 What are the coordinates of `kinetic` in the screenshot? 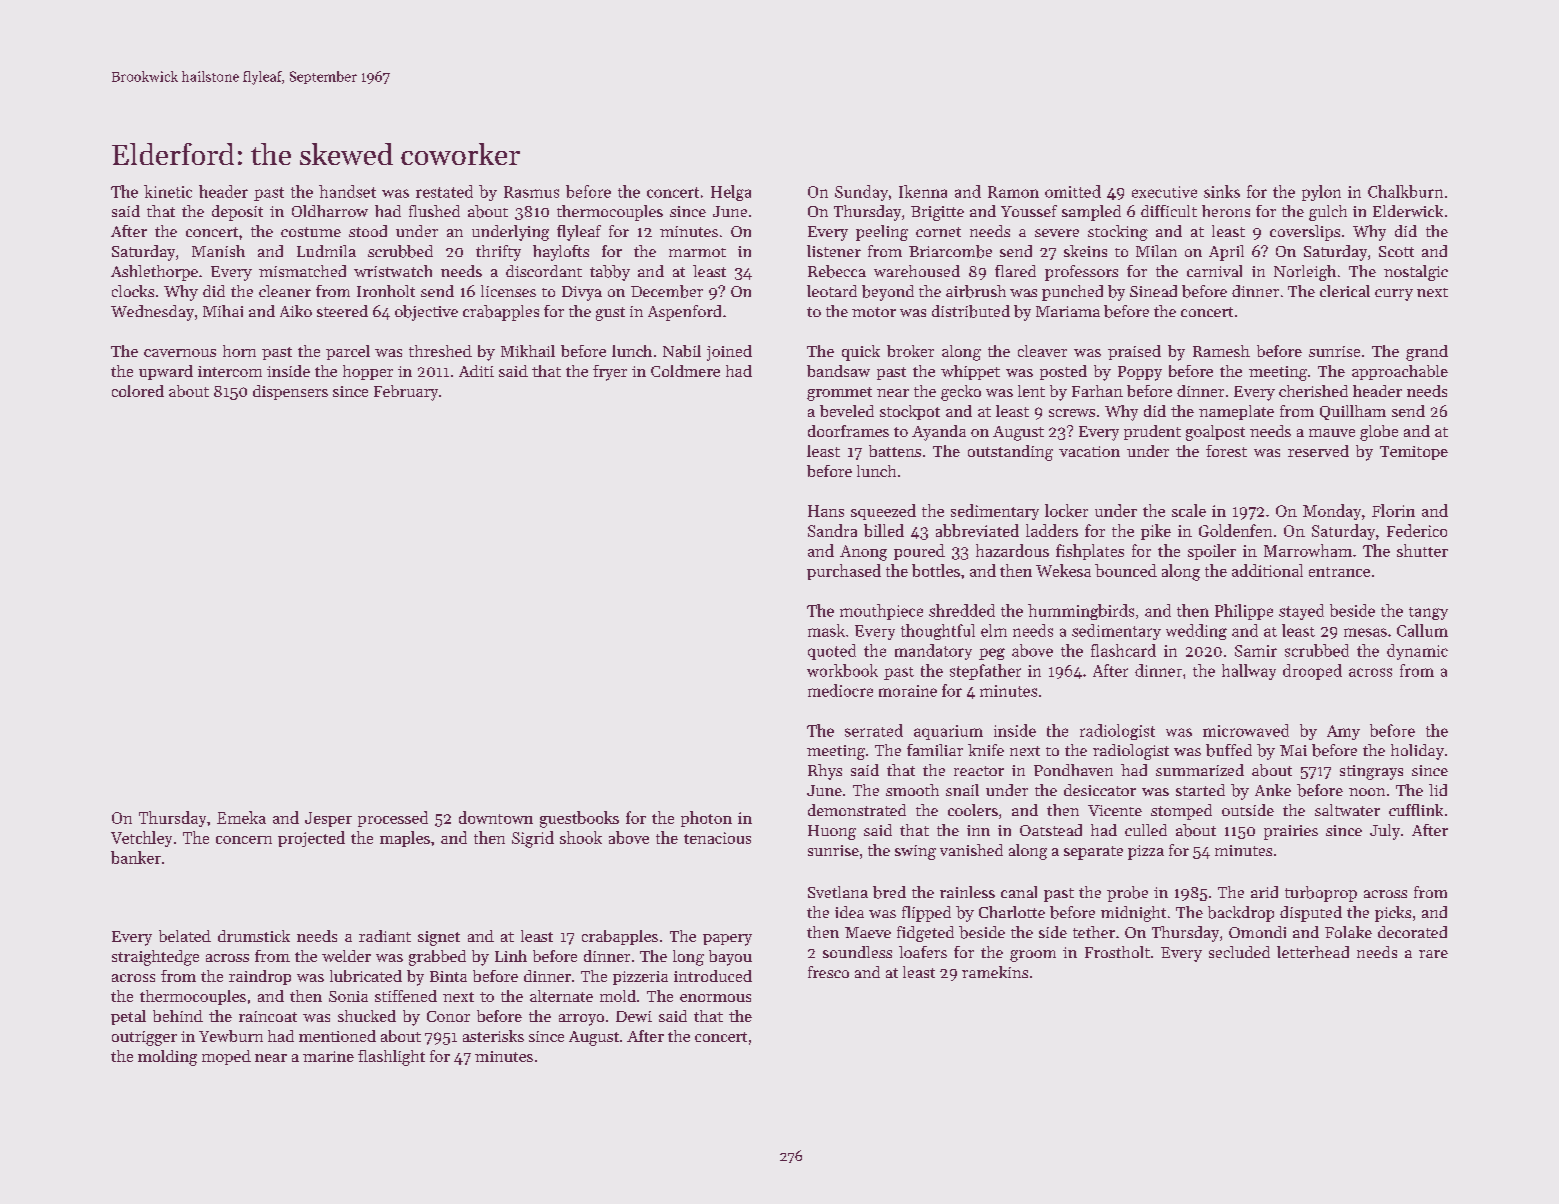 It's located at (168, 191).
